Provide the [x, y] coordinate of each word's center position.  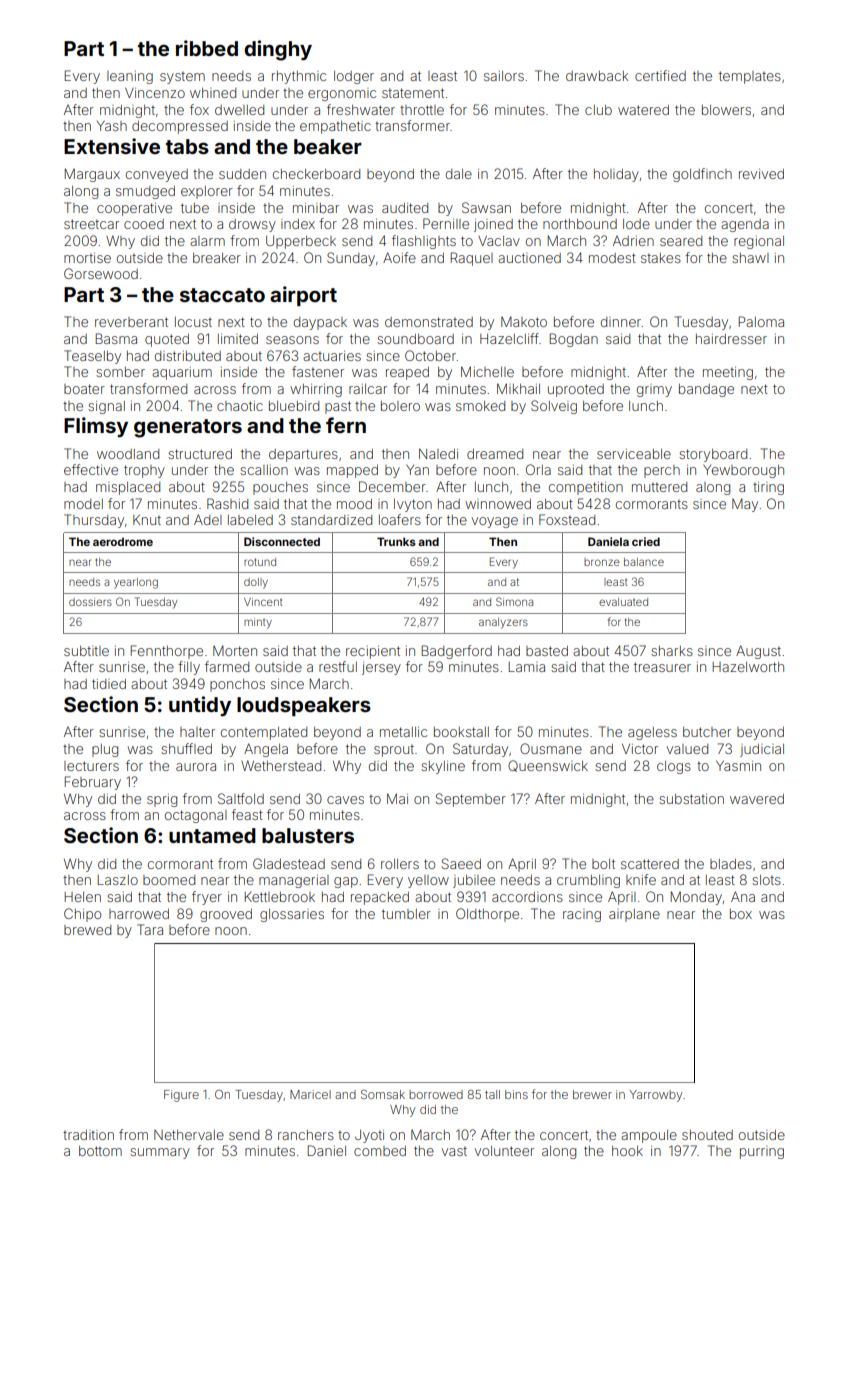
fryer [207, 898]
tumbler [406, 914]
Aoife [399, 257]
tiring [768, 488]
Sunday [351, 259]
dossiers [90, 602]
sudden [242, 174]
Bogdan [573, 340]
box [741, 914]
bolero [400, 406]
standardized [331, 520]
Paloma [761, 321]
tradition [88, 1135]
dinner [621, 322]
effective [91, 469]
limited [238, 339]
